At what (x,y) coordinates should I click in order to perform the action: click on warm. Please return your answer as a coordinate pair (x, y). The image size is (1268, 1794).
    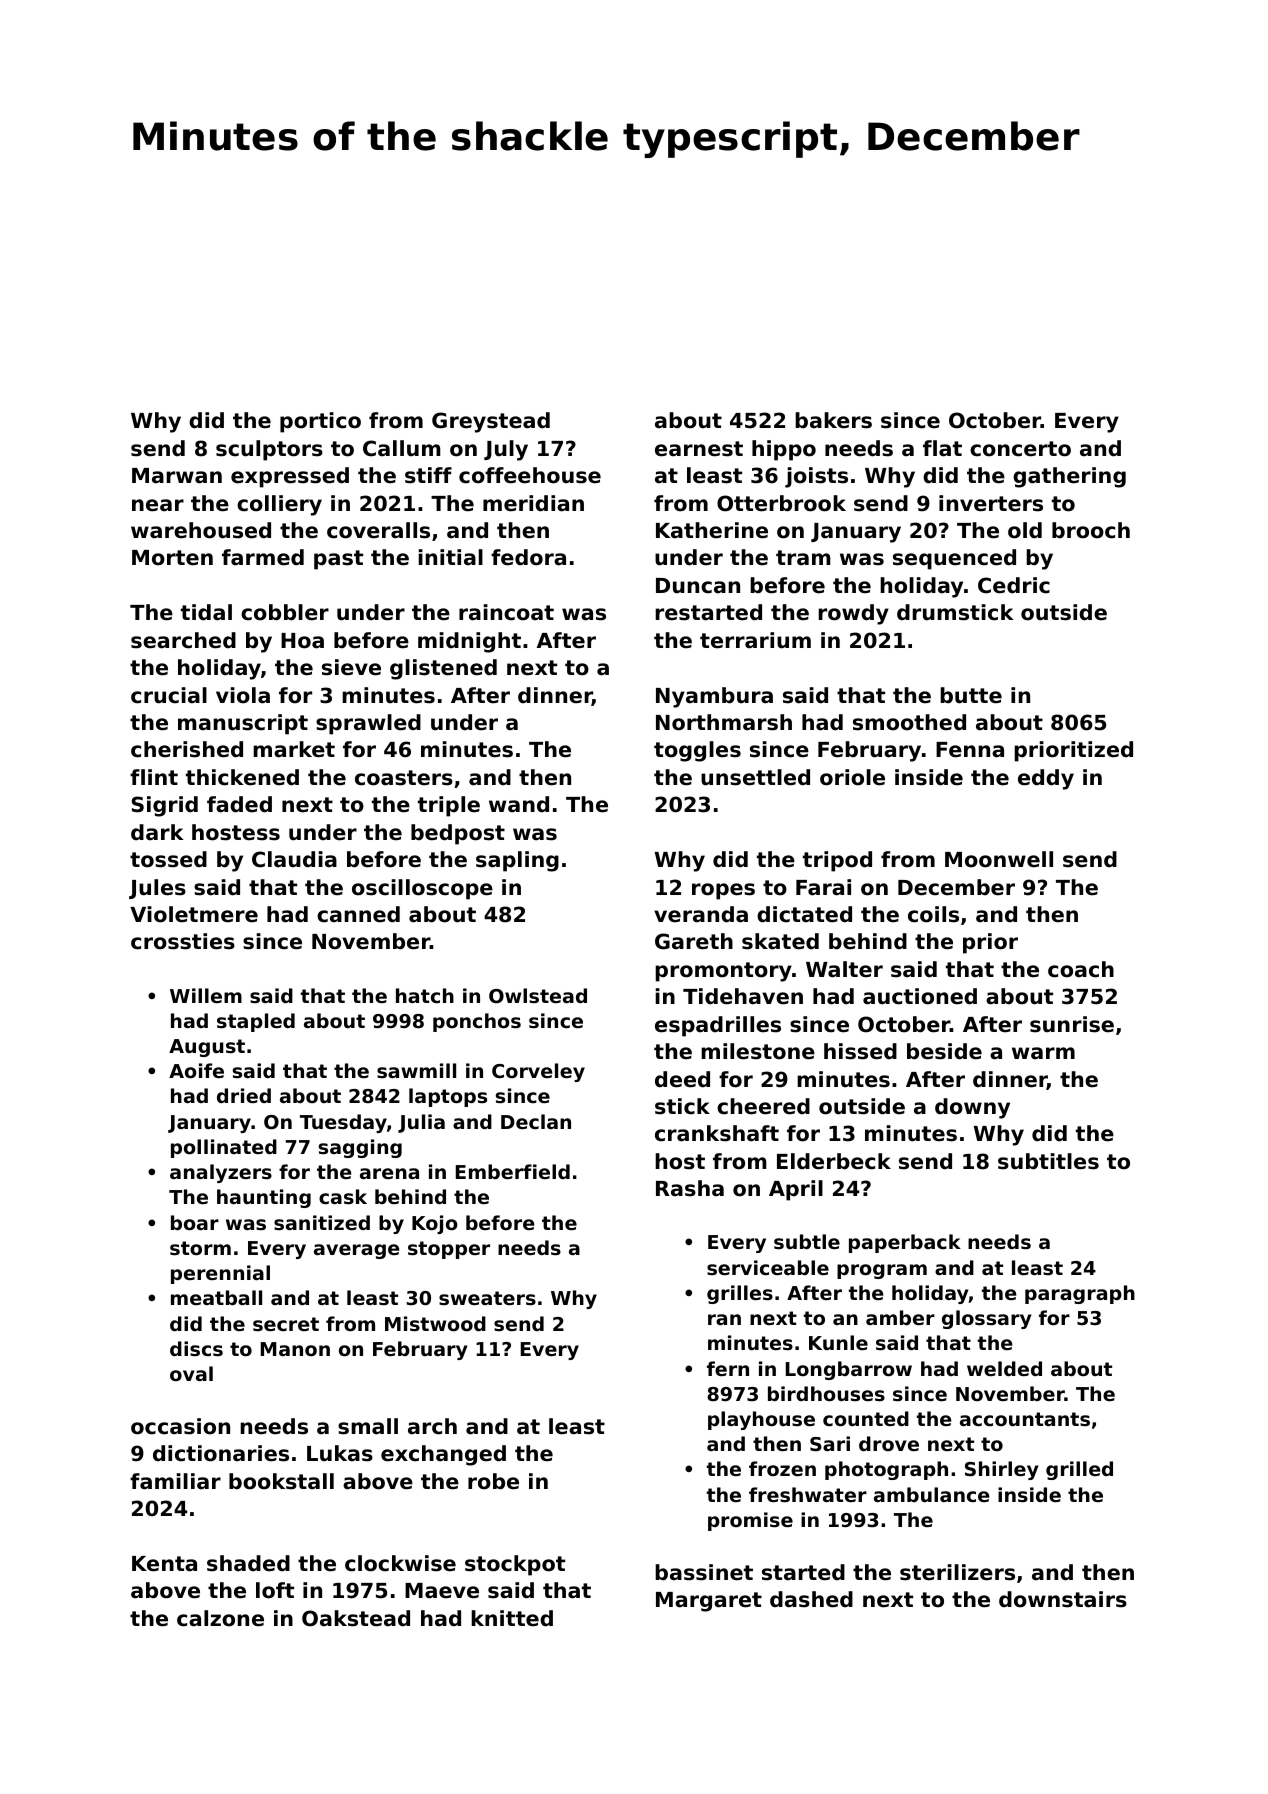
    Looking at the image, I should click on (1043, 1053).
